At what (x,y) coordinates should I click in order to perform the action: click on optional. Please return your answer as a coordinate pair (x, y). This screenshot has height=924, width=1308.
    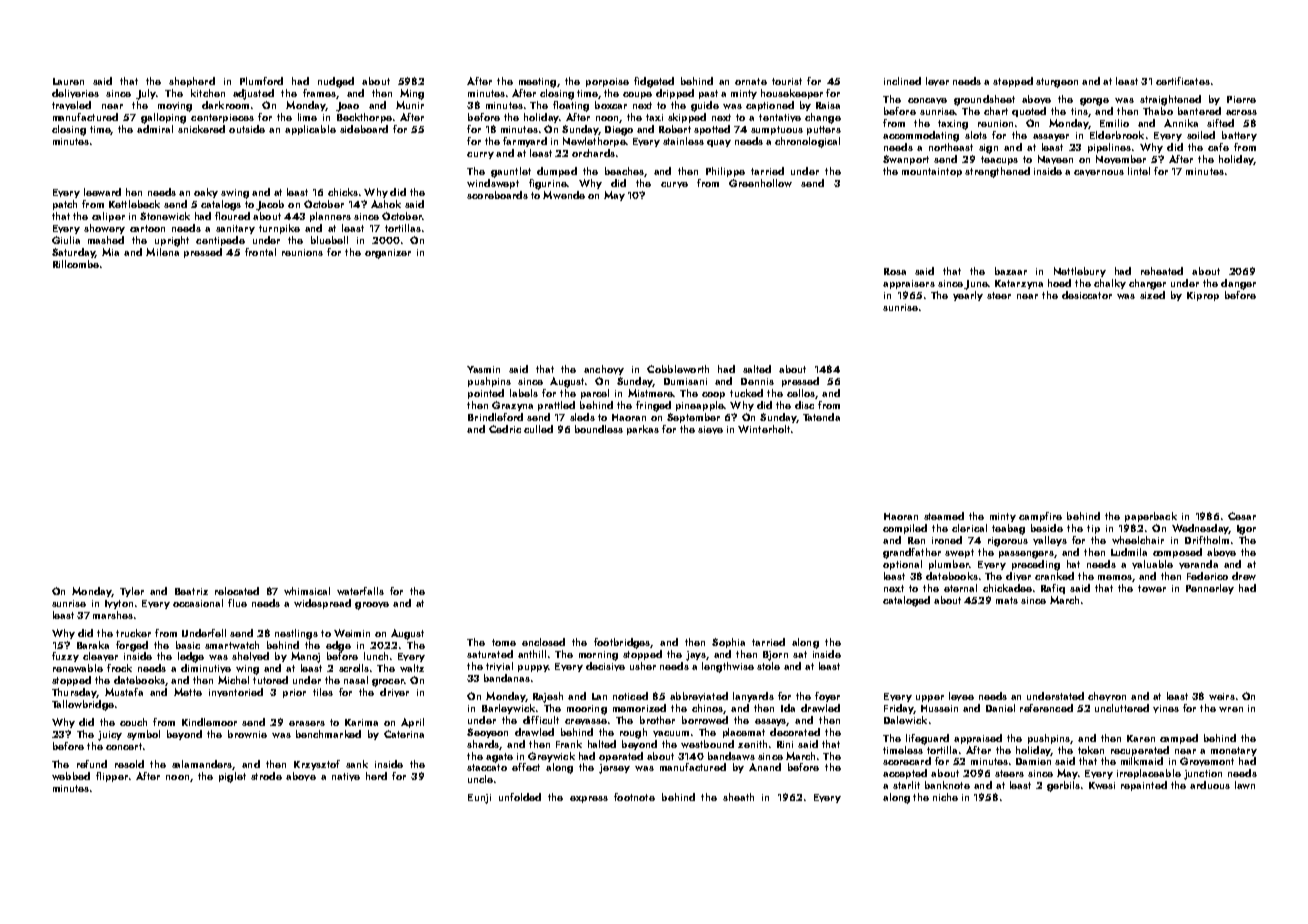
    Looking at the image, I should click on (902, 565).
